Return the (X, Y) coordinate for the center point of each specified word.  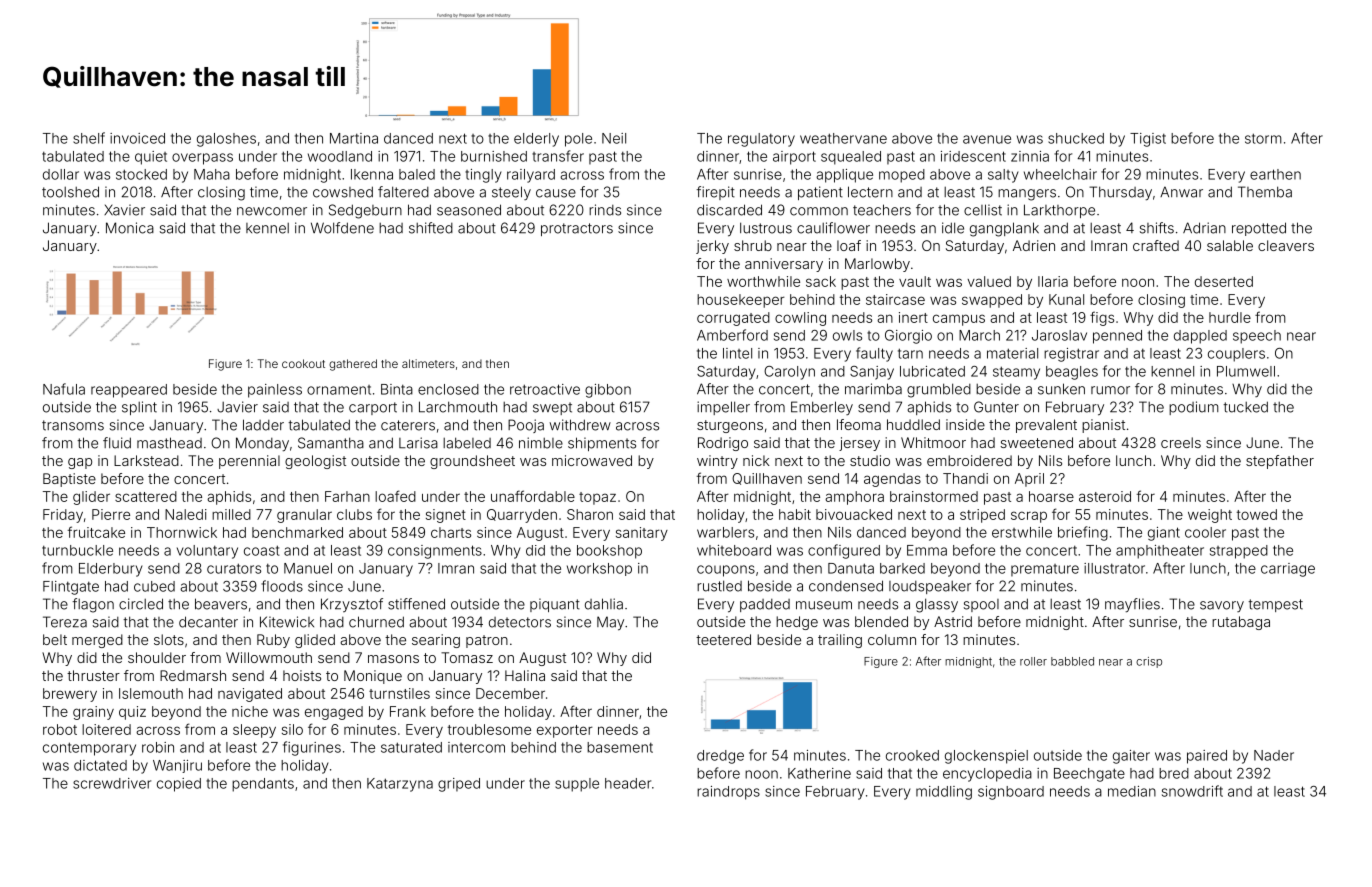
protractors (577, 229)
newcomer (272, 211)
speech (1257, 337)
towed (1257, 514)
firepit (715, 193)
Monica (130, 228)
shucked (1076, 138)
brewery (70, 695)
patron (487, 641)
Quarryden (522, 516)
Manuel (308, 568)
